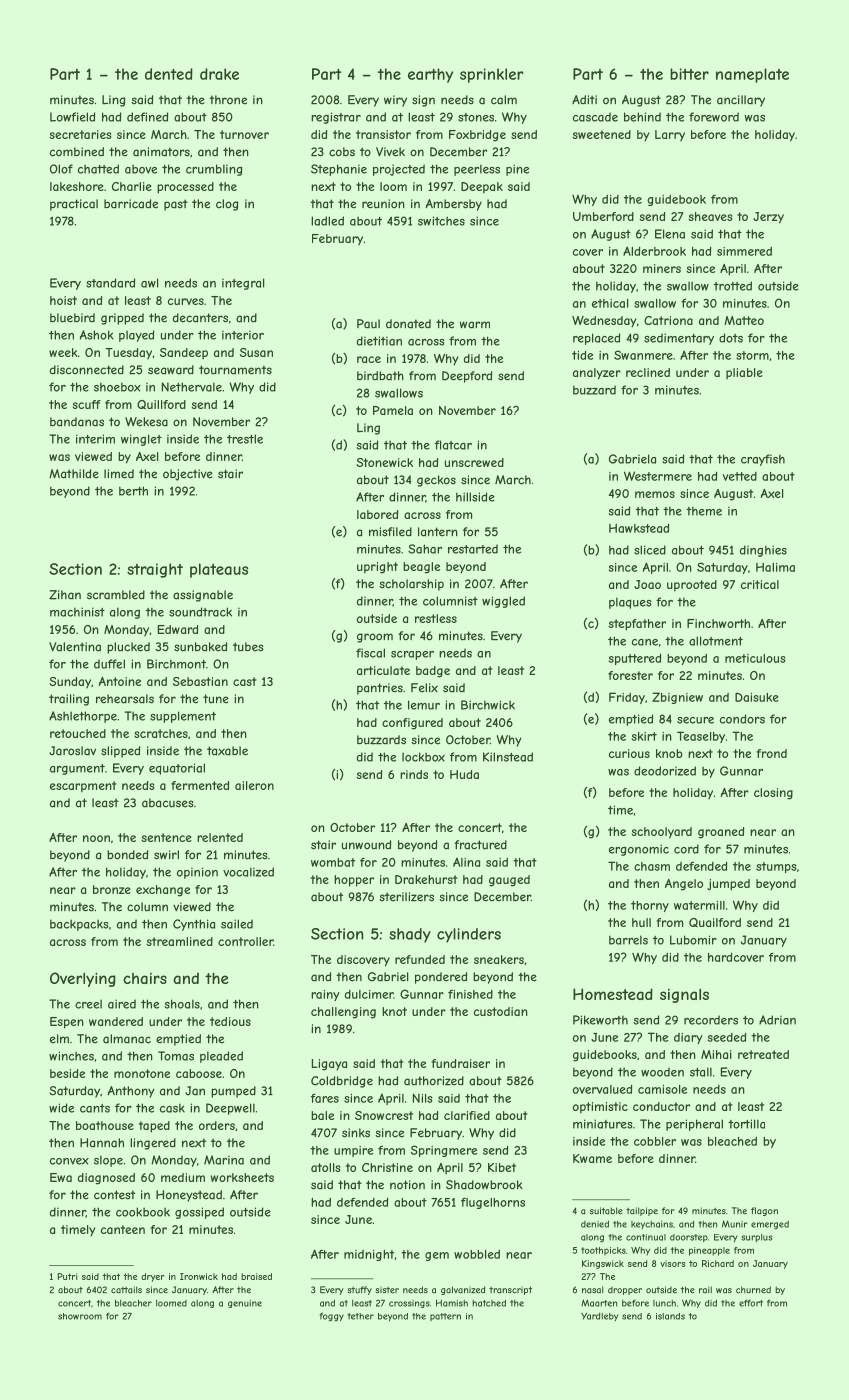 The image size is (849, 1400). I want to click on fractured, so click(480, 845).
